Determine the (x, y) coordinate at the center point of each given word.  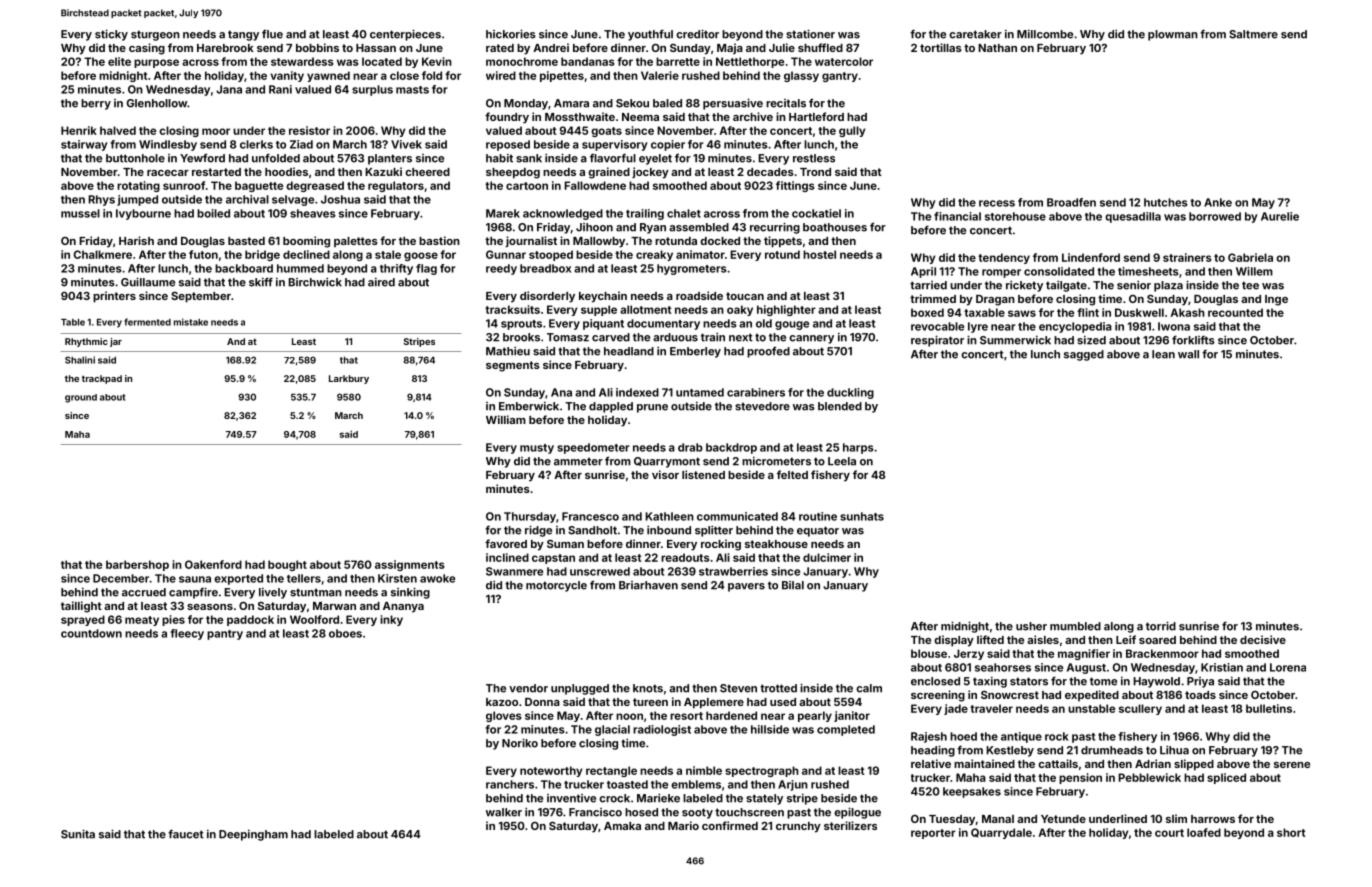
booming (306, 242)
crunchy (798, 827)
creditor (697, 34)
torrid (1161, 626)
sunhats (862, 516)
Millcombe (1045, 34)
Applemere (714, 703)
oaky (740, 310)
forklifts (1193, 340)
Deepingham (253, 835)
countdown (91, 633)
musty (537, 449)
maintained (984, 763)
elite (119, 61)
